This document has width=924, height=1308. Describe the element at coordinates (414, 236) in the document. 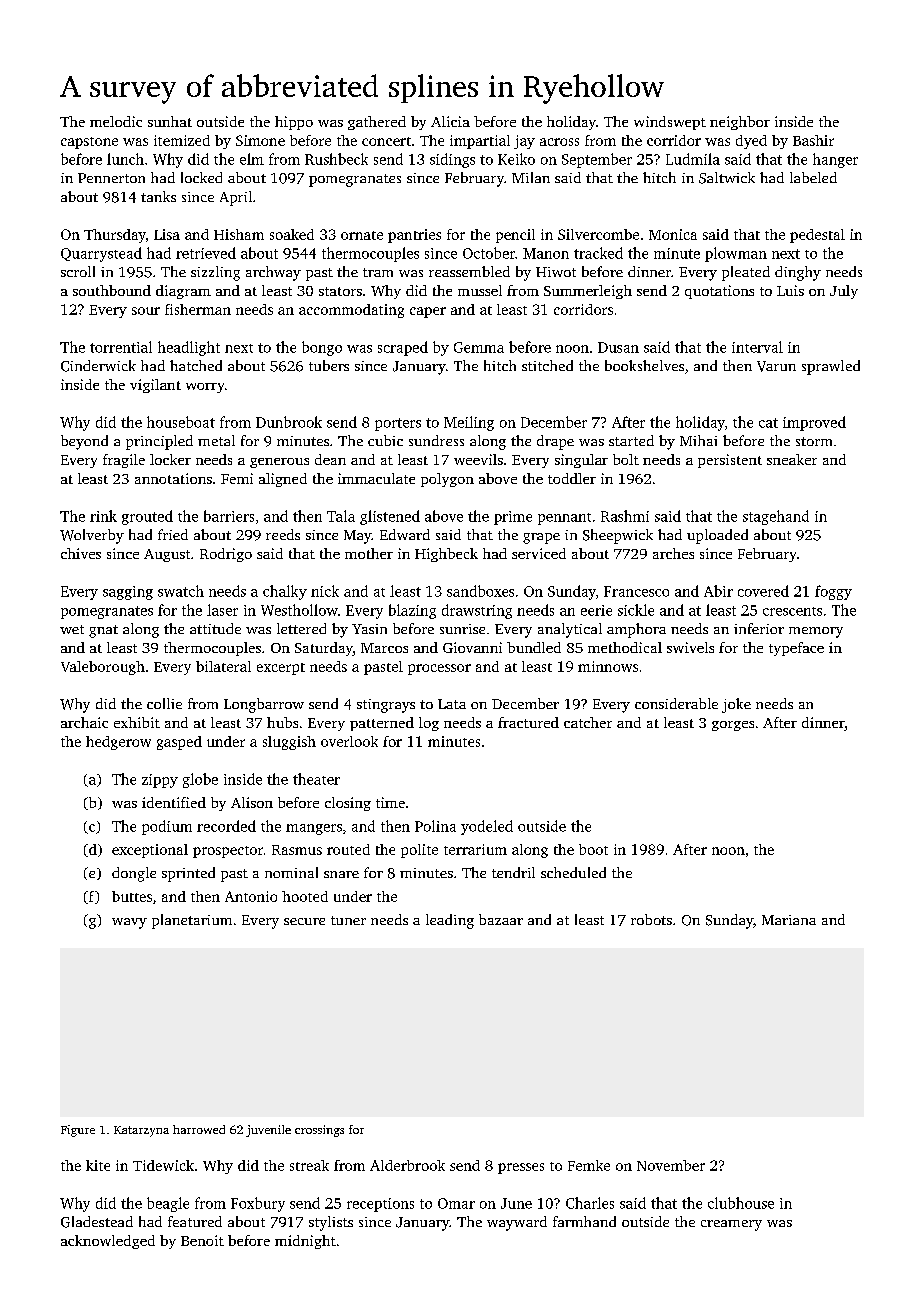

I see `pantries` at that location.
